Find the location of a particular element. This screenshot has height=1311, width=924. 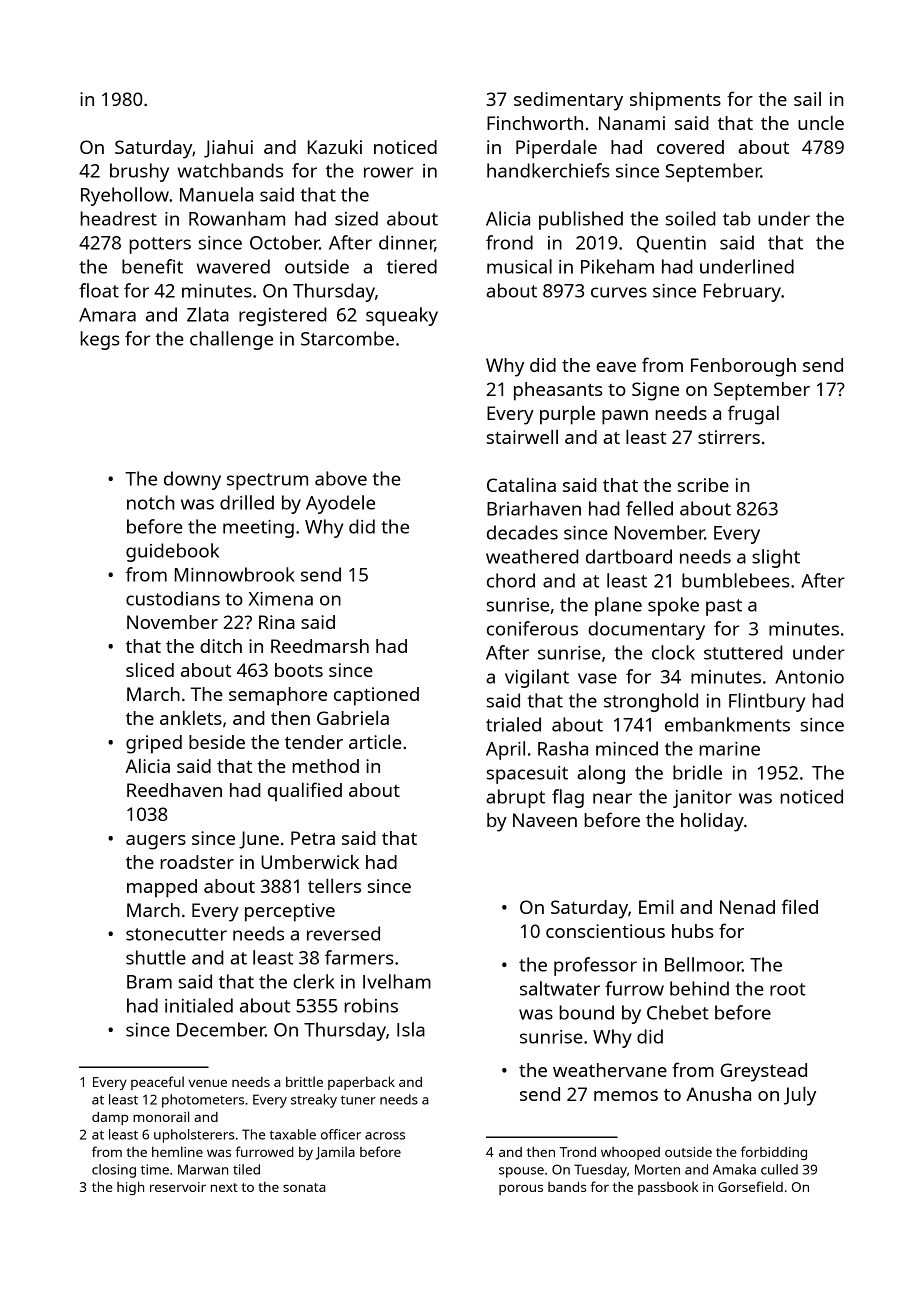

kegs is located at coordinates (100, 340).
